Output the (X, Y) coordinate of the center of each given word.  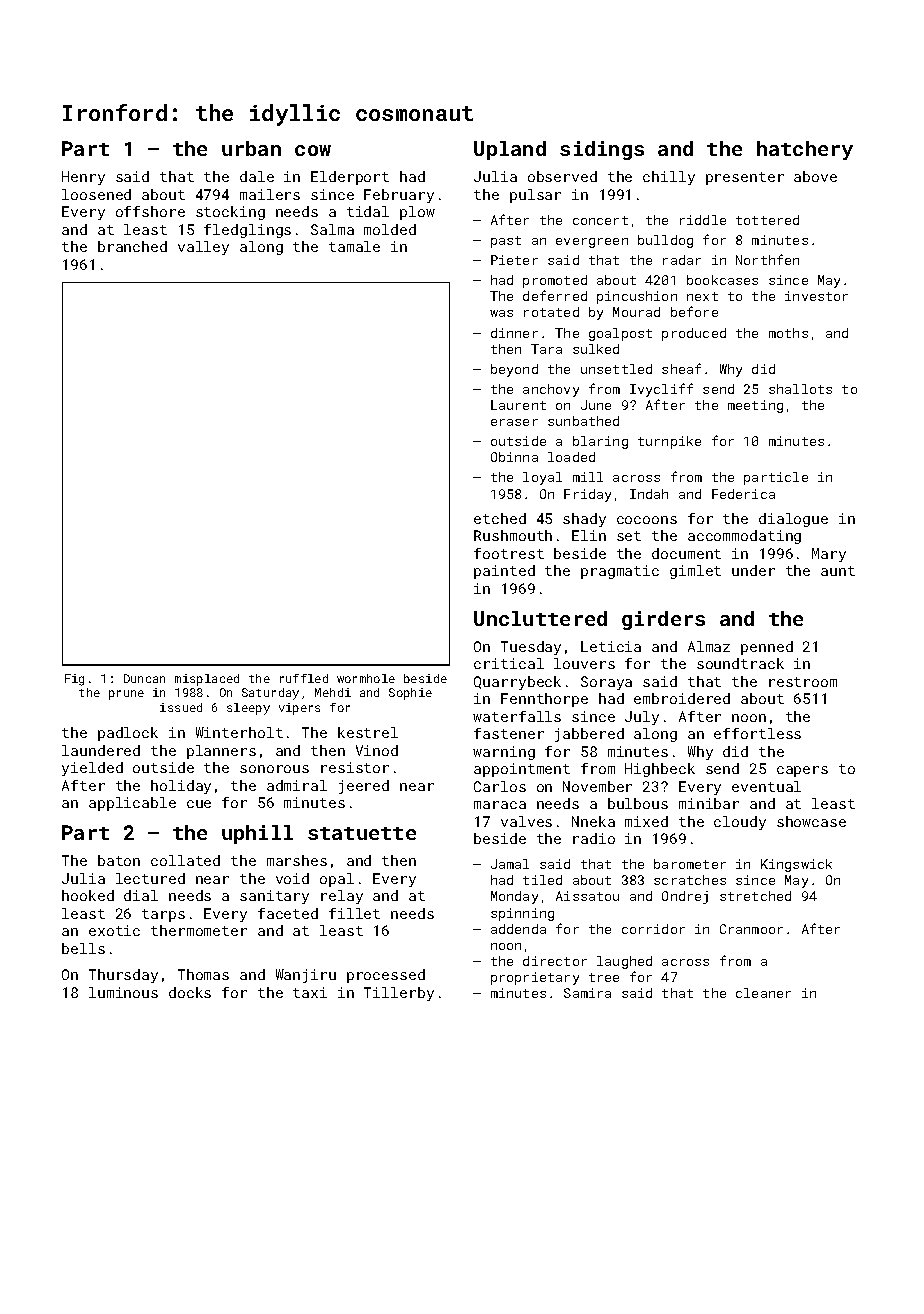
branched (132, 246)
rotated (551, 312)
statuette (362, 833)
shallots (800, 389)
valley (203, 248)
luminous (123, 992)
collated (185, 860)
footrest (509, 553)
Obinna (514, 457)
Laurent (518, 405)
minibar (709, 803)
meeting (755, 406)
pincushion (637, 297)
